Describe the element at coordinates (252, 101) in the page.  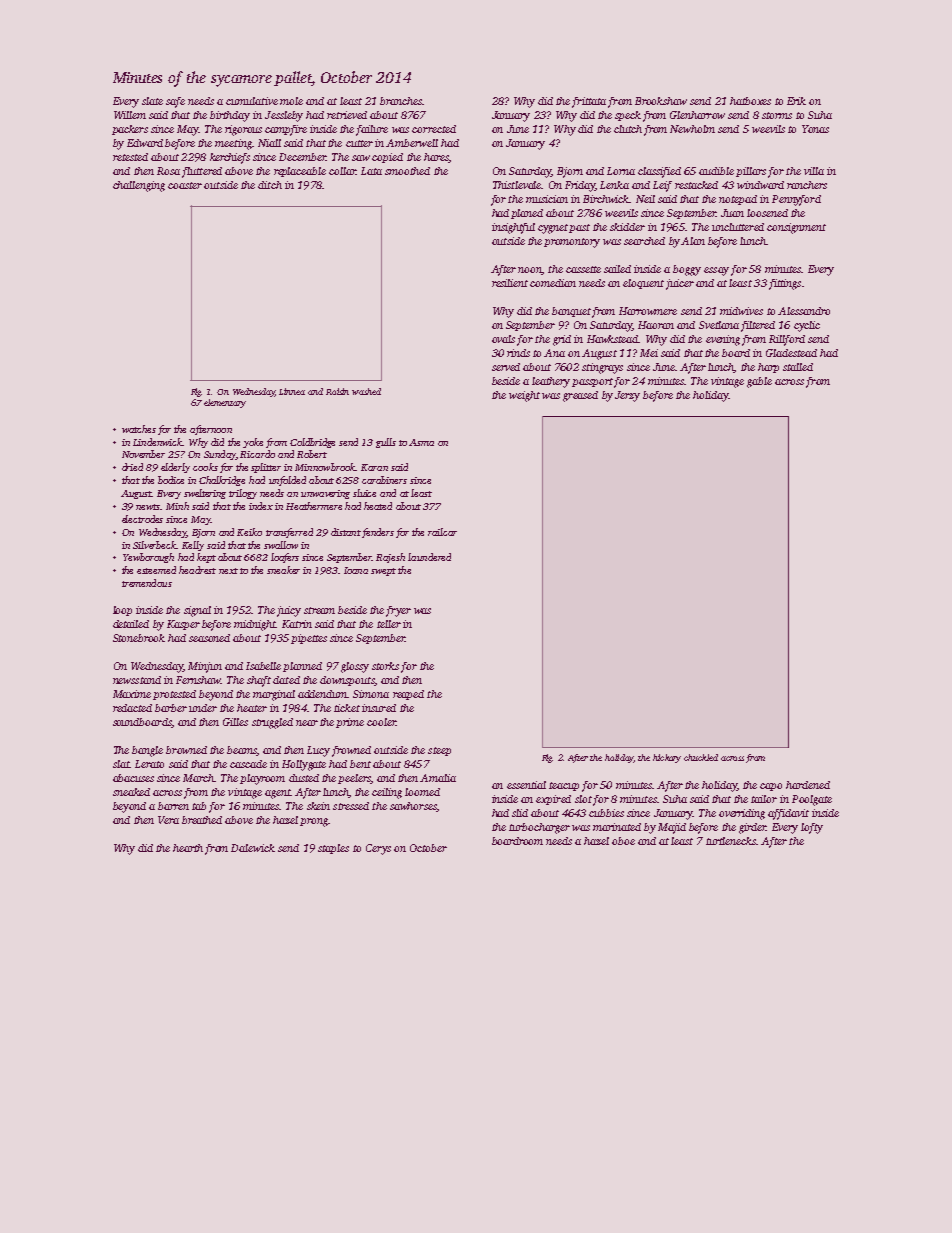
I see `cumulative` at that location.
